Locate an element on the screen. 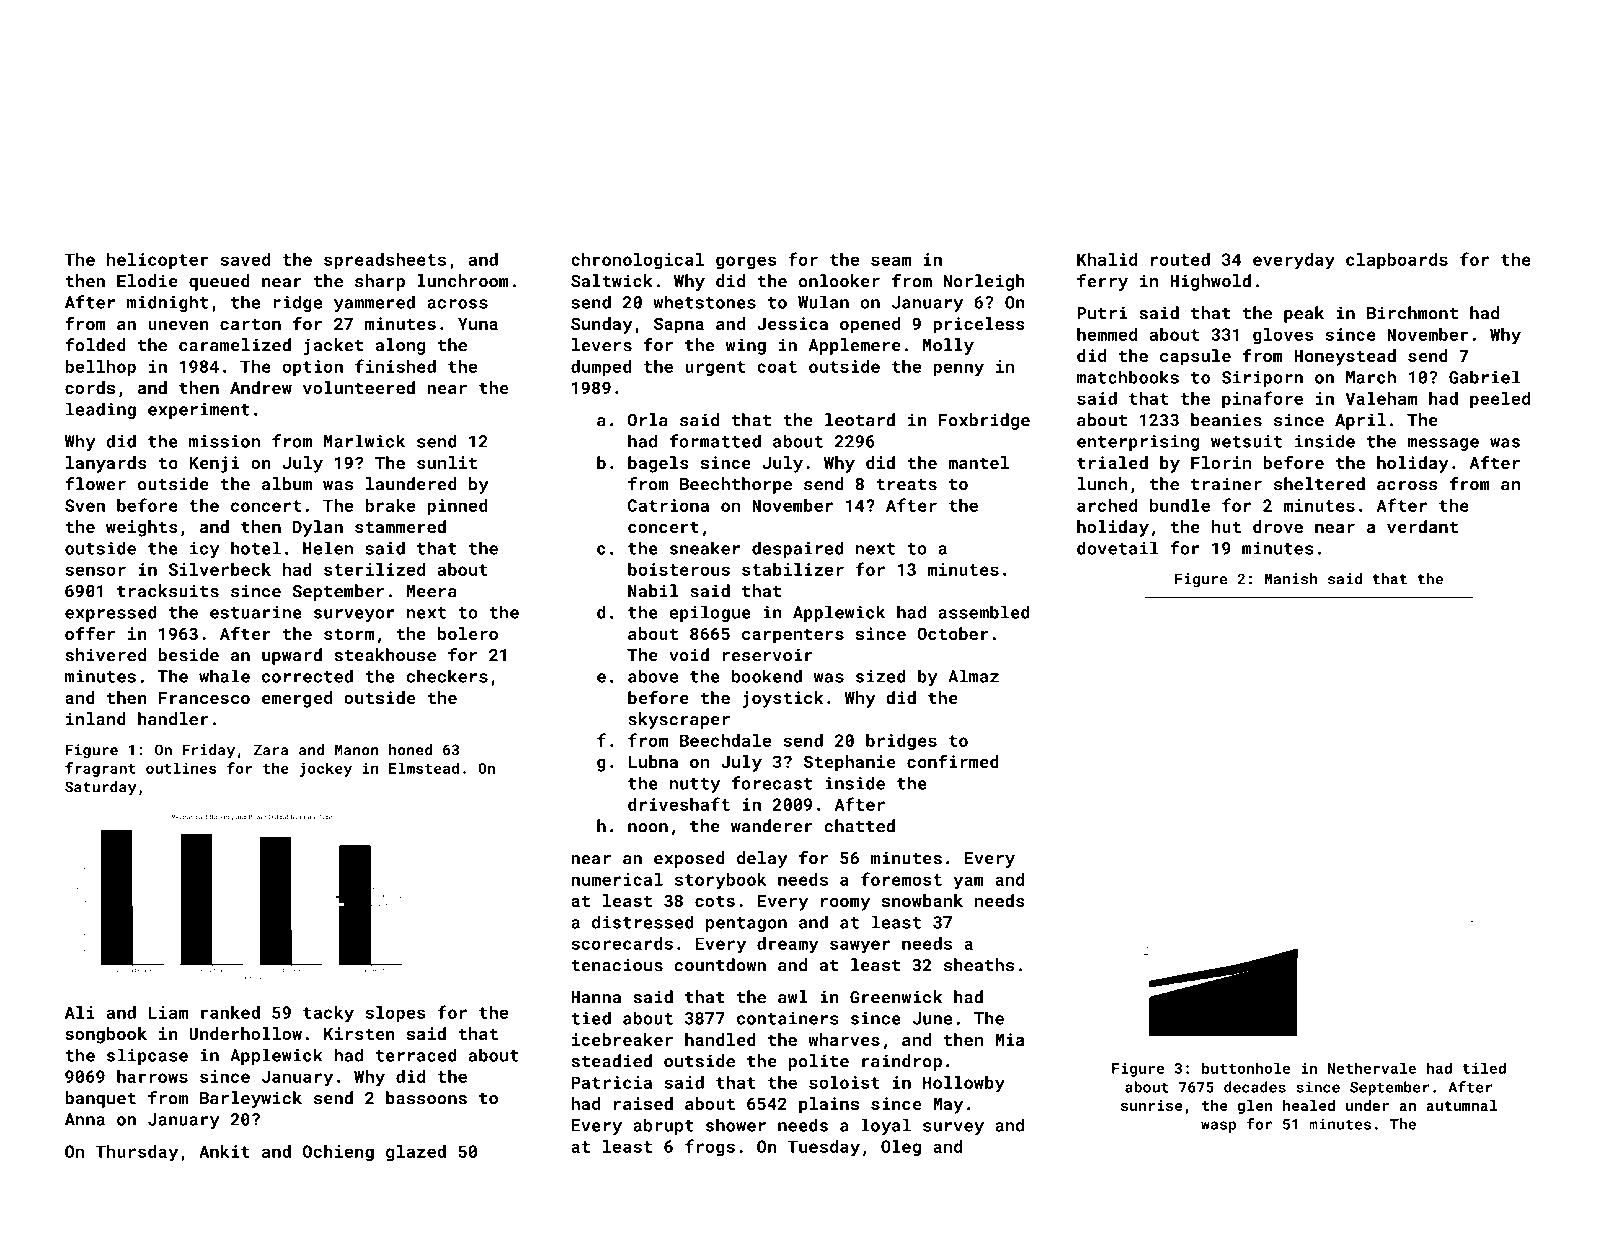  spreadsheets is located at coordinates (385, 261).
